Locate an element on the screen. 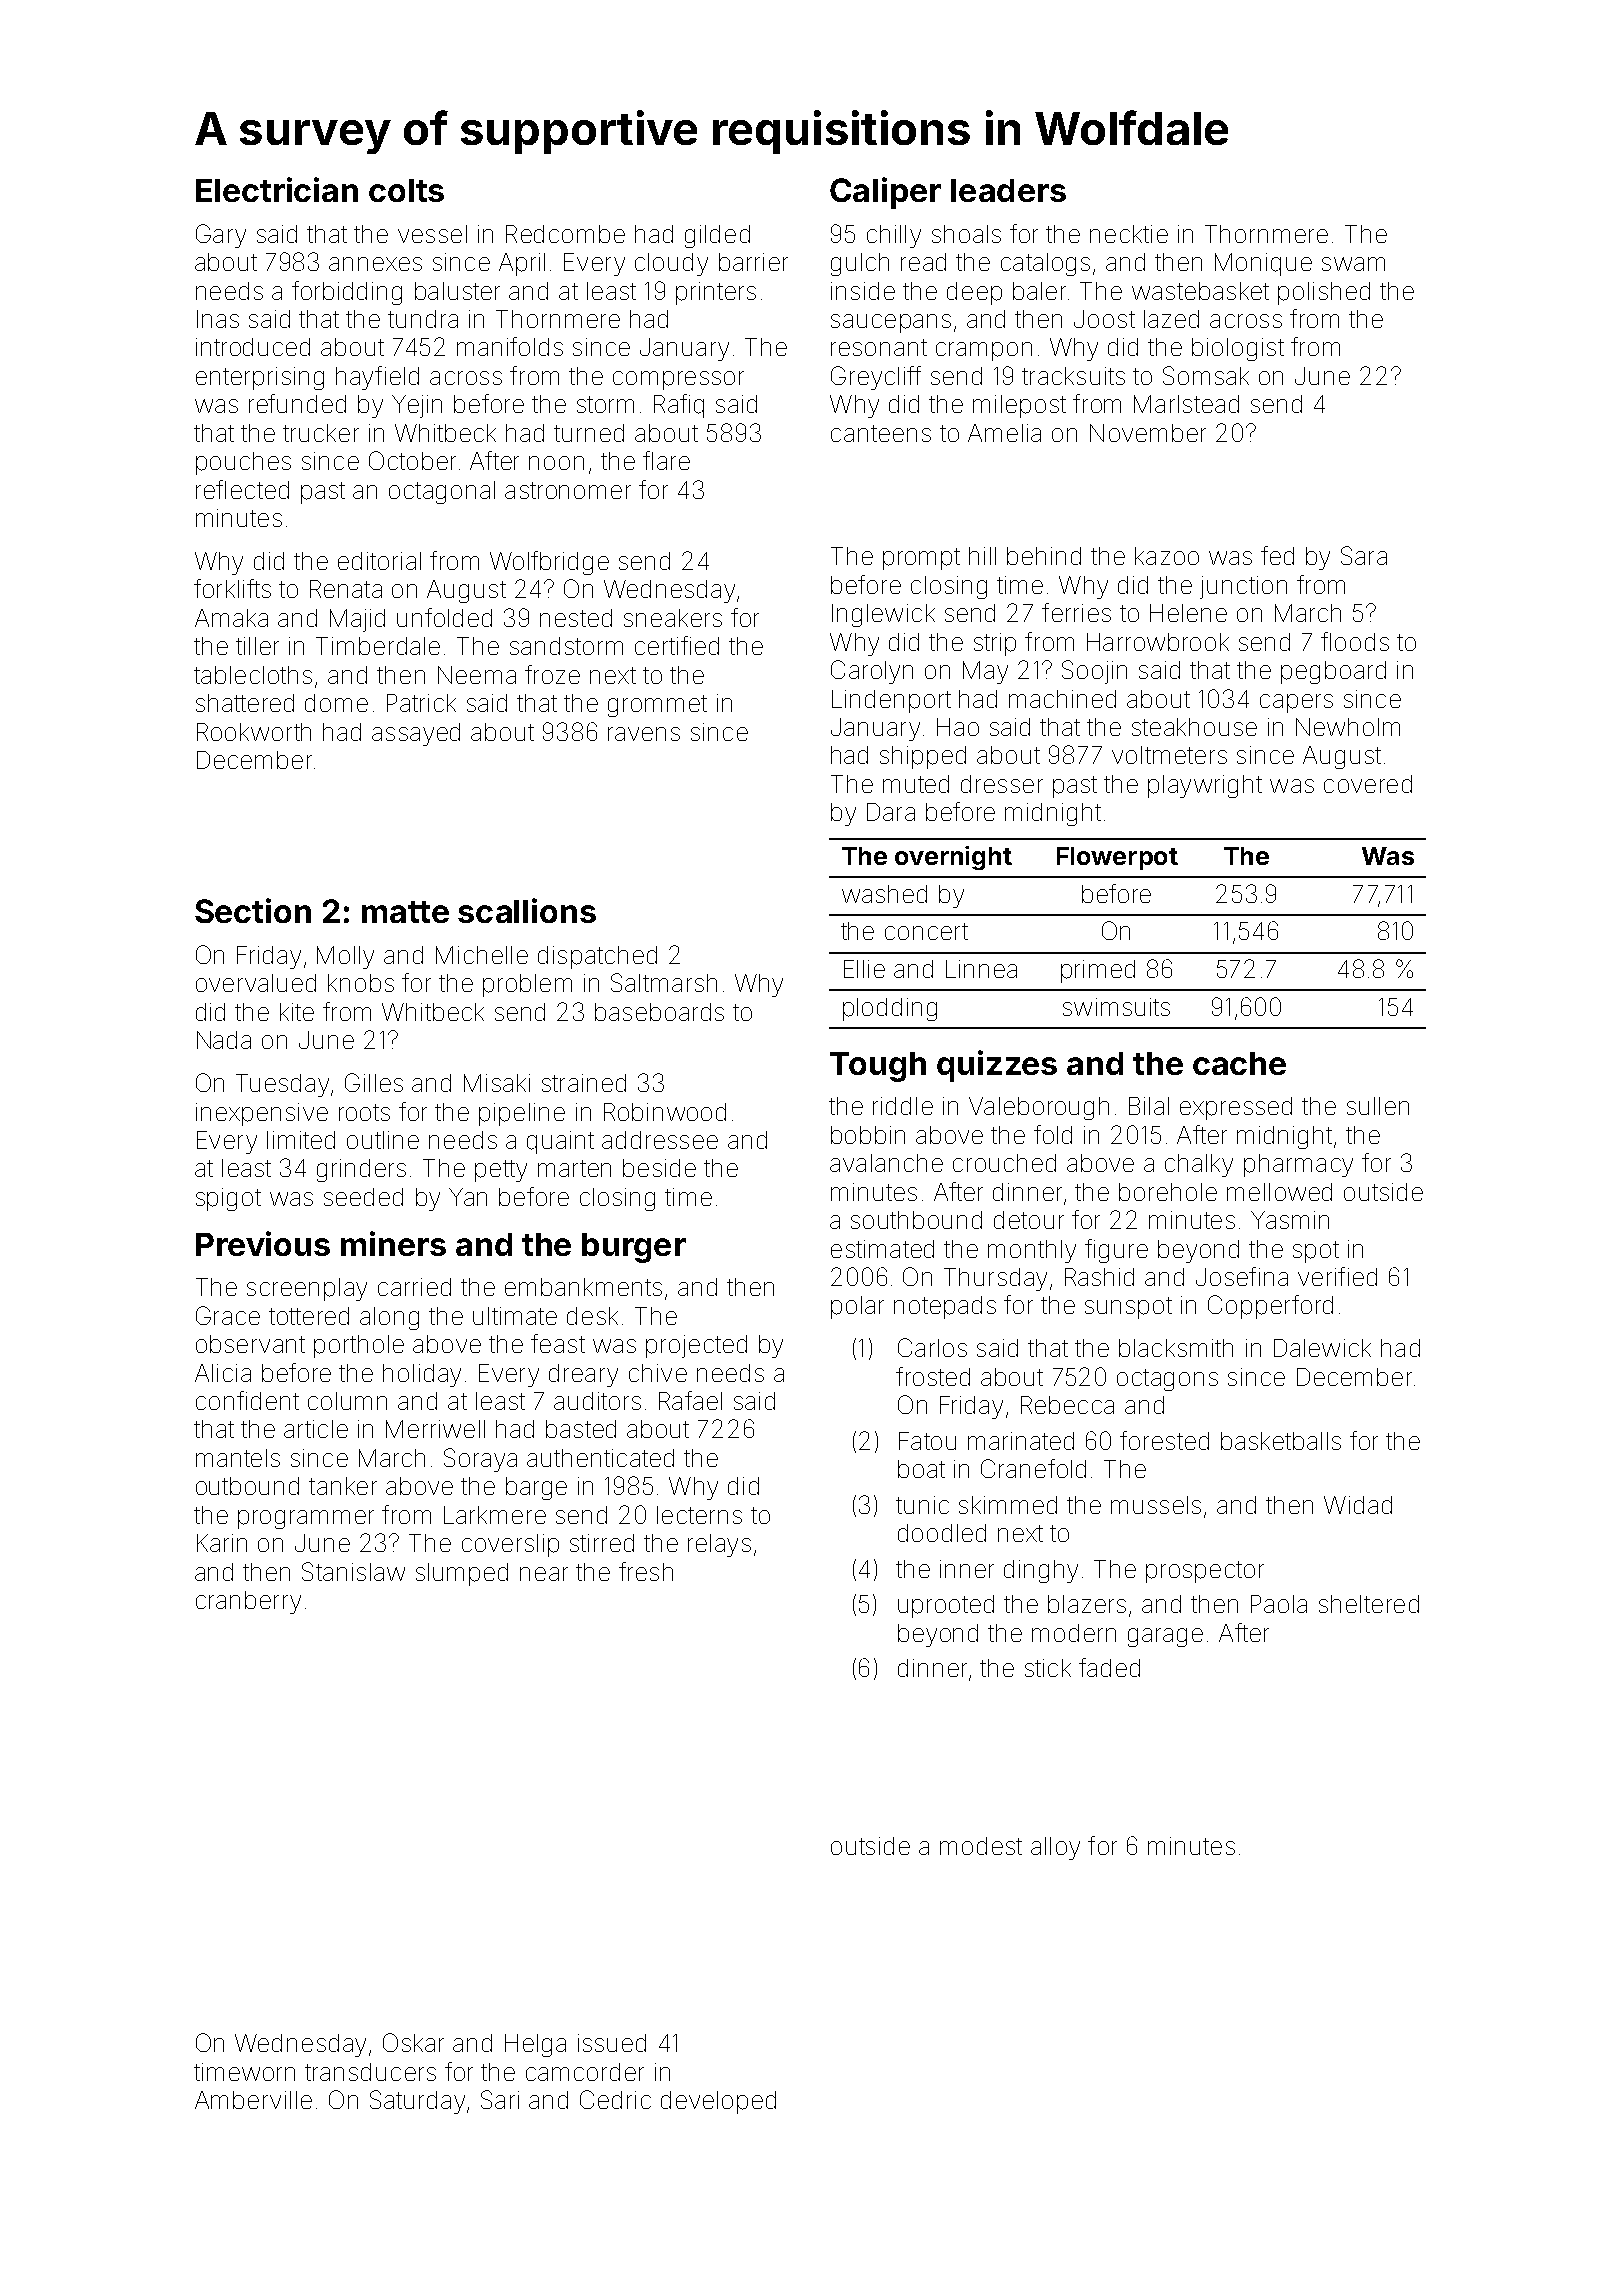 The height and width of the screenshot is (2292, 1620). Amberville is located at coordinates (253, 2100).
